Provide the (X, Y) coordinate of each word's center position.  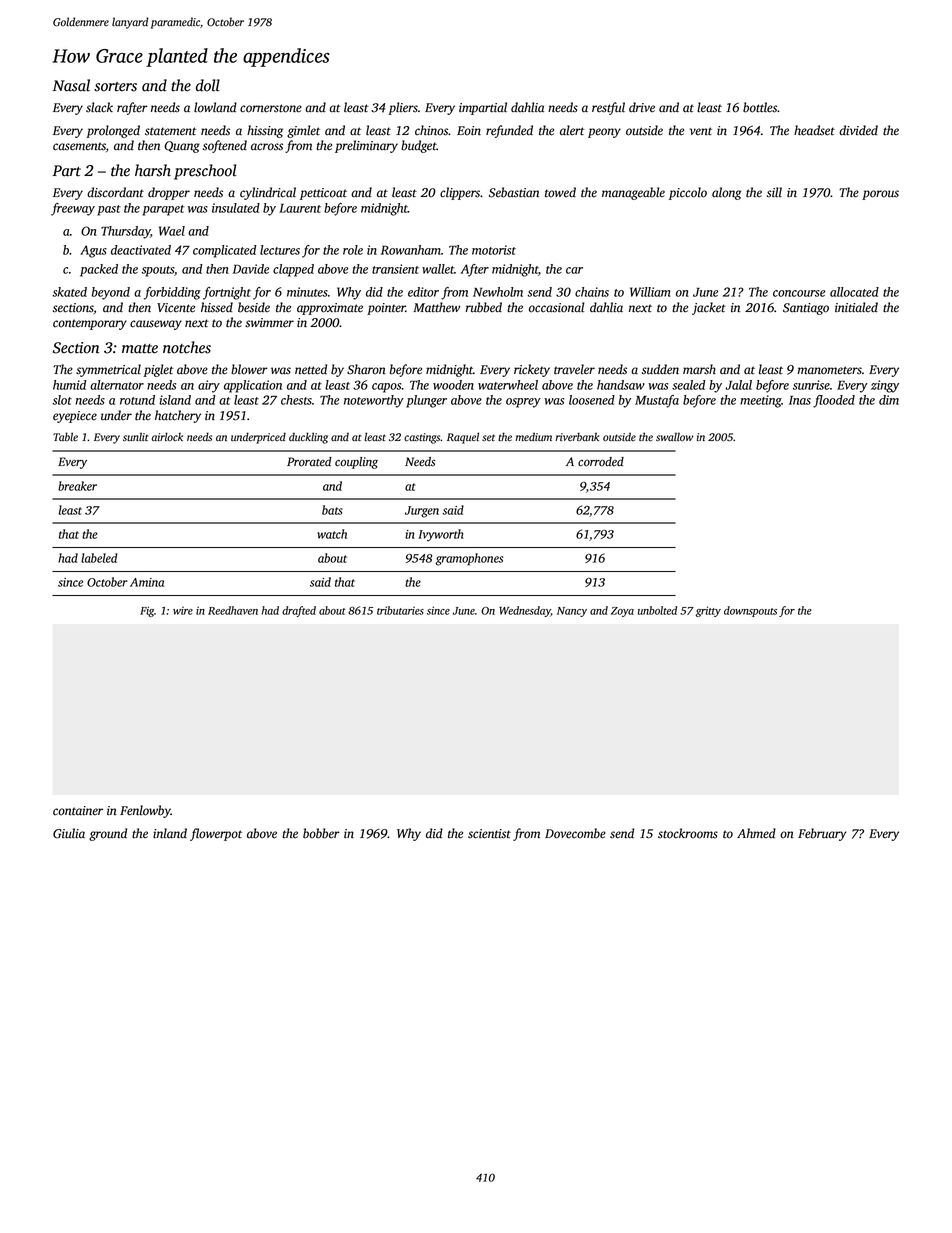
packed (99, 270)
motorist (494, 250)
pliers (403, 108)
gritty (708, 611)
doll (208, 85)
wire (183, 610)
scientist (489, 834)
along (726, 193)
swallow (674, 437)
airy (209, 386)
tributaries (400, 610)
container (78, 811)
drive (642, 107)
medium (533, 436)
